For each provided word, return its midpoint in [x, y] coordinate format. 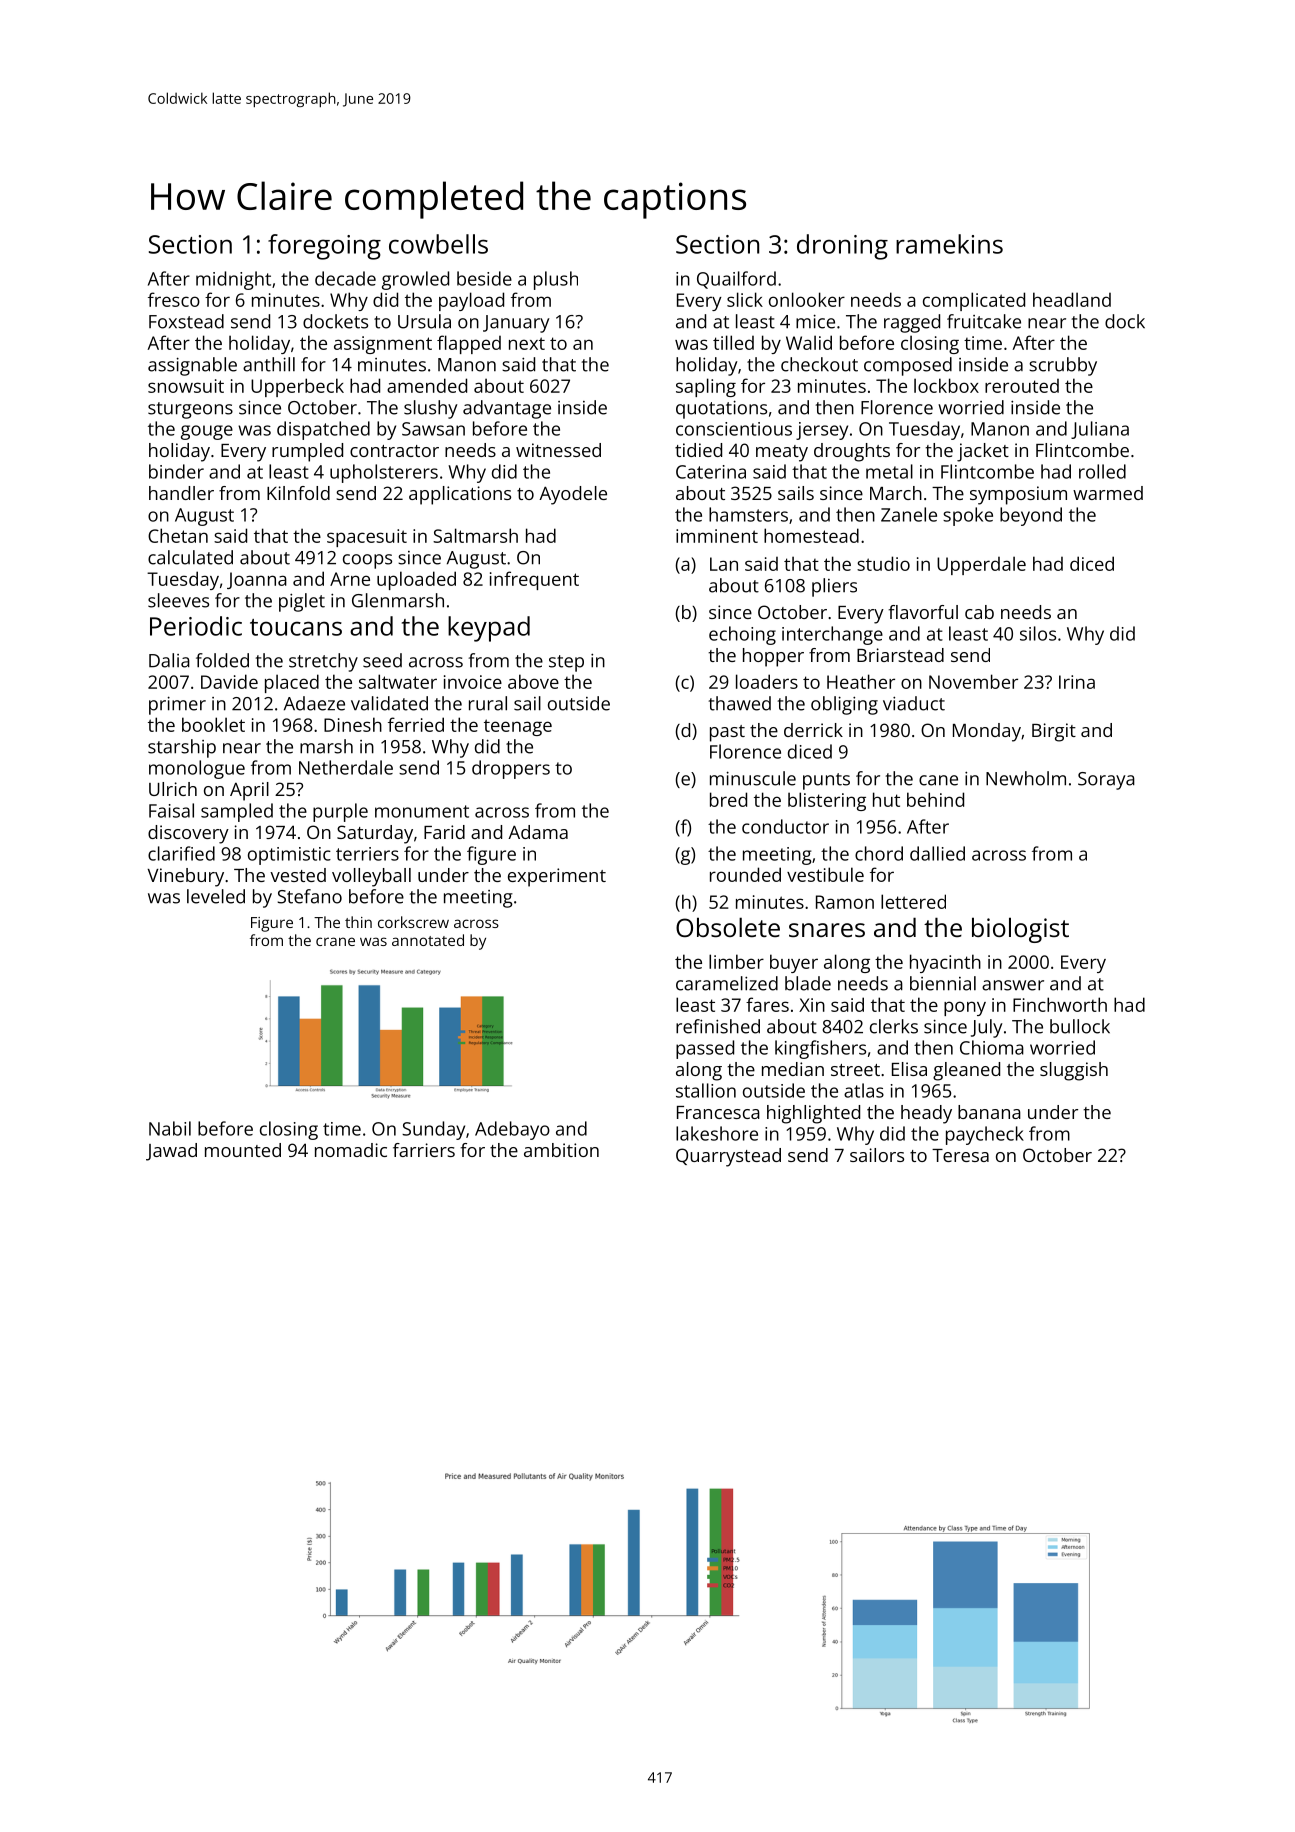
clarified [181, 853]
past [727, 733]
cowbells [438, 244]
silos [1038, 633]
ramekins [949, 244]
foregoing [324, 247]
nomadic [351, 1150]
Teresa [960, 1155]
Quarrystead [728, 1157]
